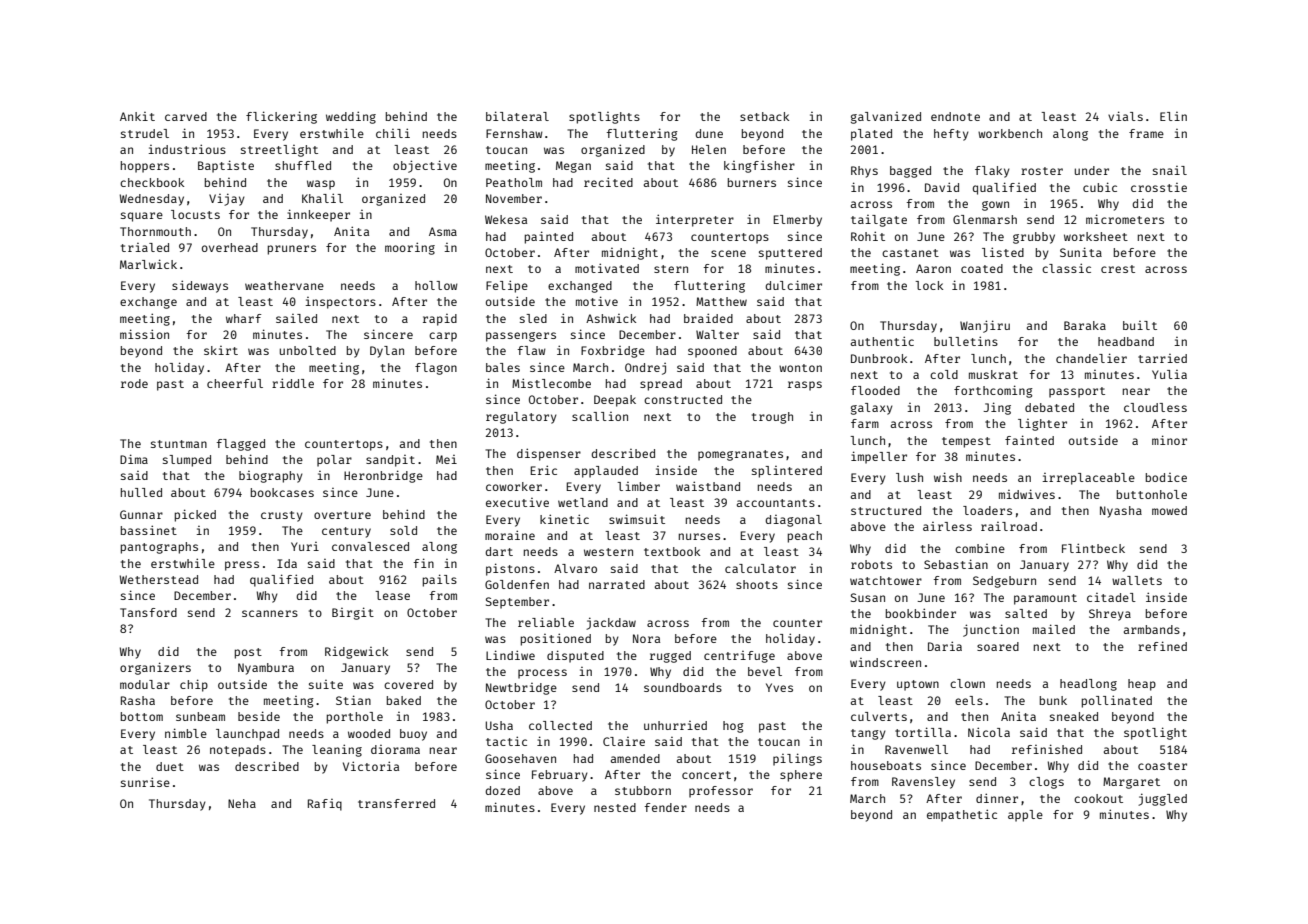 The image size is (1308, 924). Describe the element at coordinates (425, 166) in the page. I see `objective` at that location.
